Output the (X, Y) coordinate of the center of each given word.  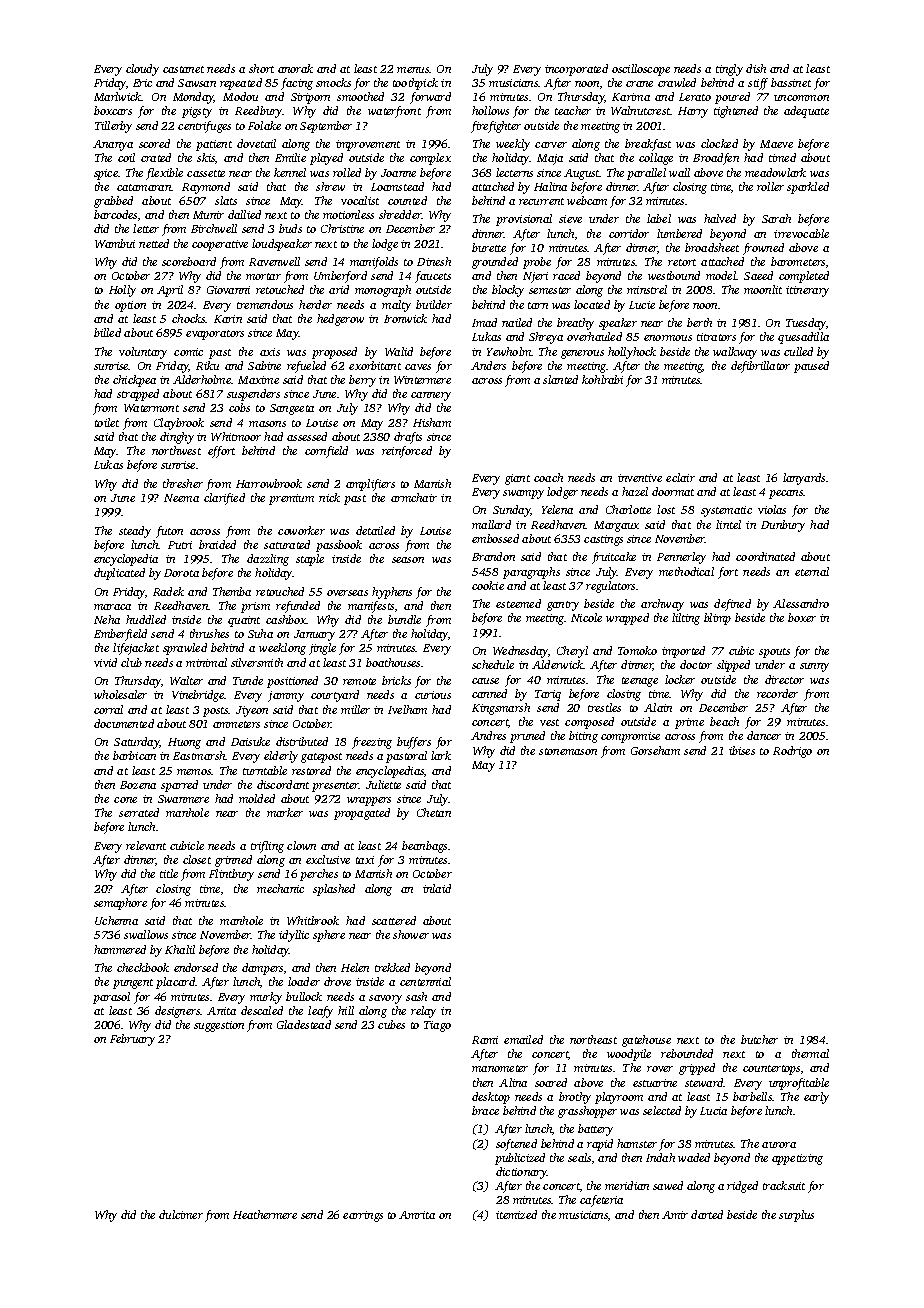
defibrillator (760, 367)
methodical (686, 571)
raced (566, 275)
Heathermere (265, 1214)
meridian (627, 1185)
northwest (176, 450)
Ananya (113, 145)
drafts (408, 438)
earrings (363, 1216)
